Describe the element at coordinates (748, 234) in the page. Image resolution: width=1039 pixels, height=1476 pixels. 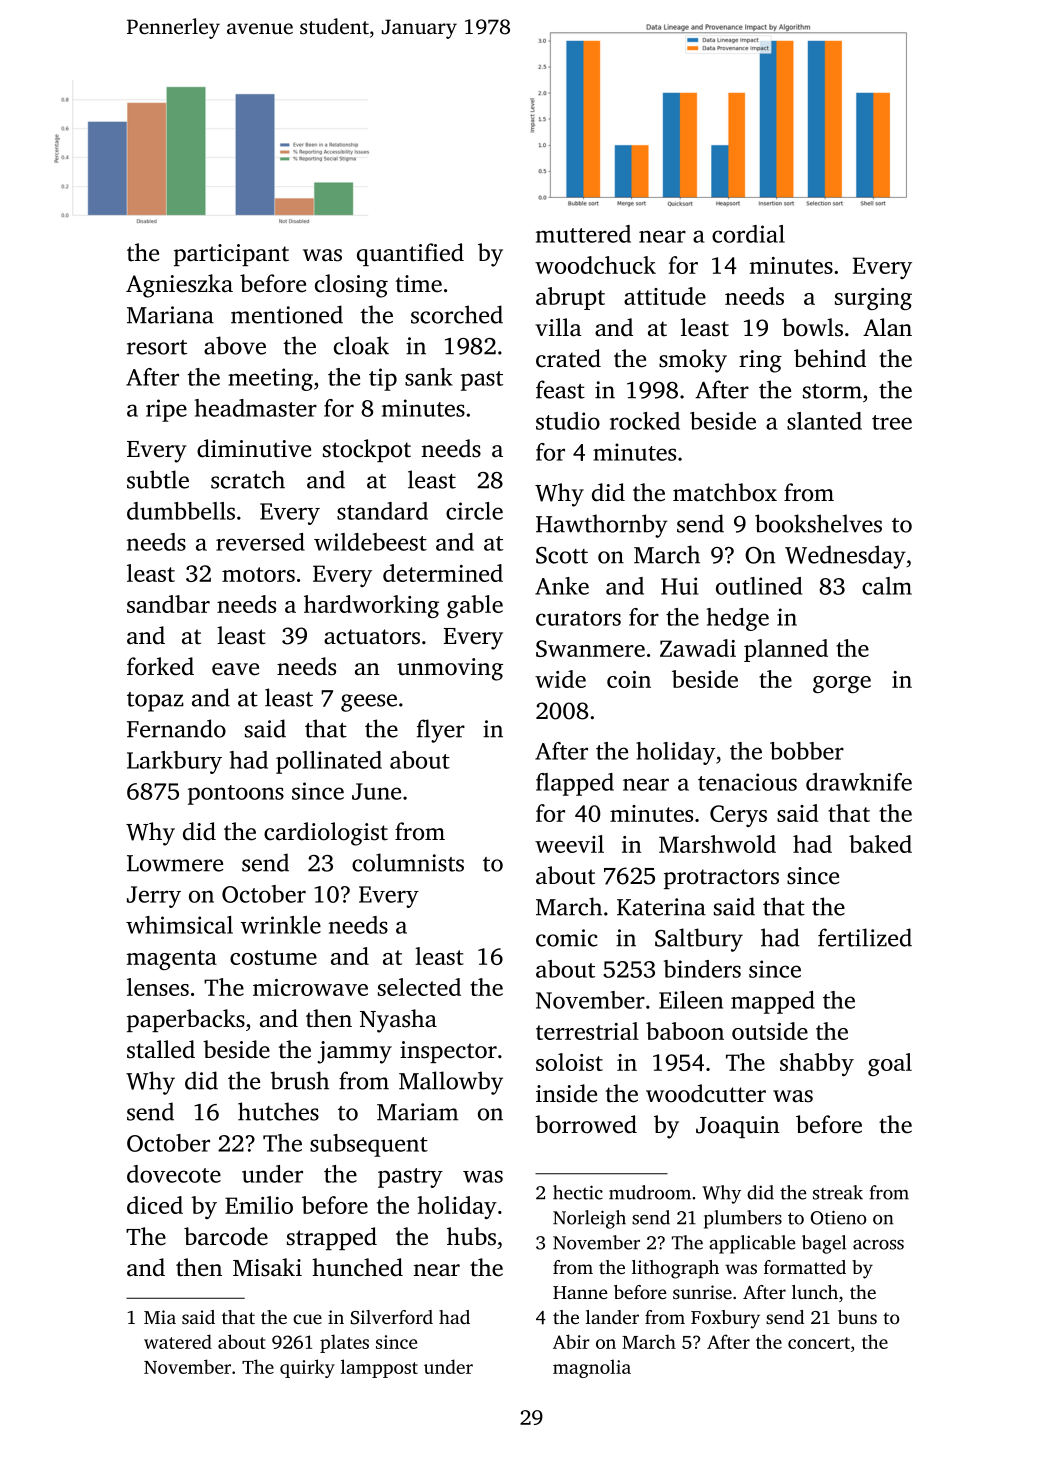
I see `cordial` at that location.
